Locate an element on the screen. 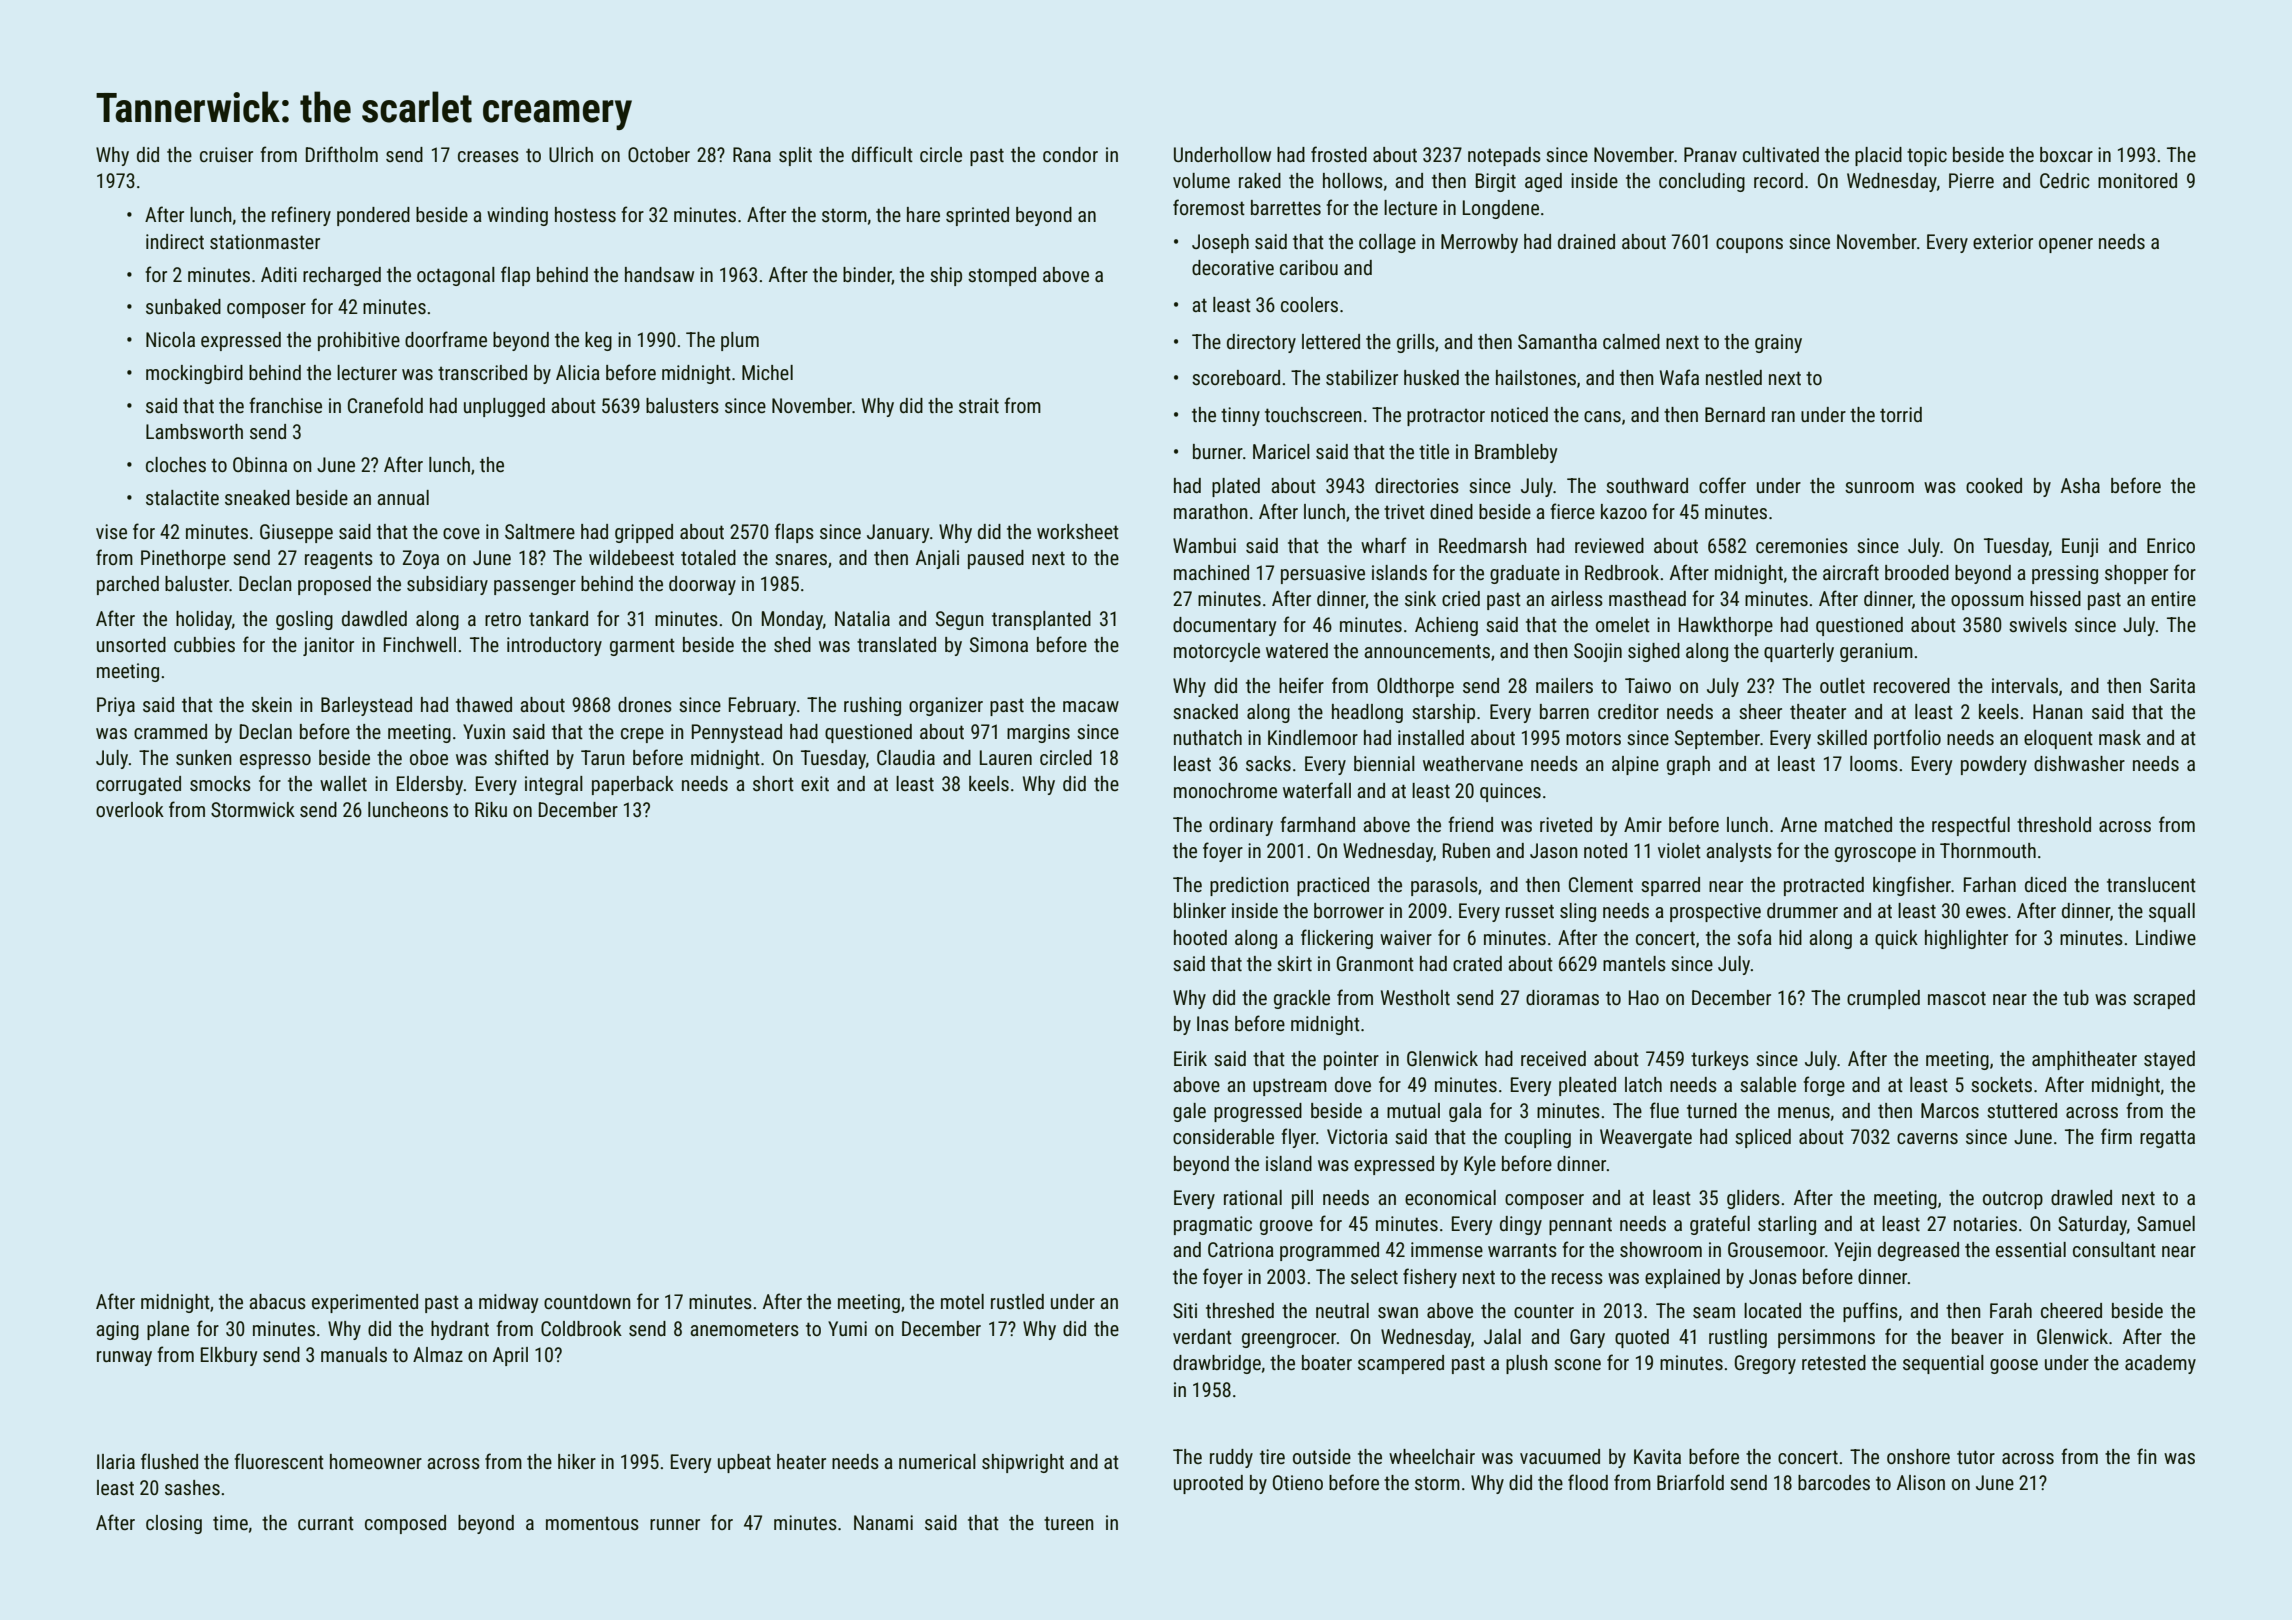 Image resolution: width=2292 pixels, height=1620 pixels. cruiser is located at coordinates (226, 154).
